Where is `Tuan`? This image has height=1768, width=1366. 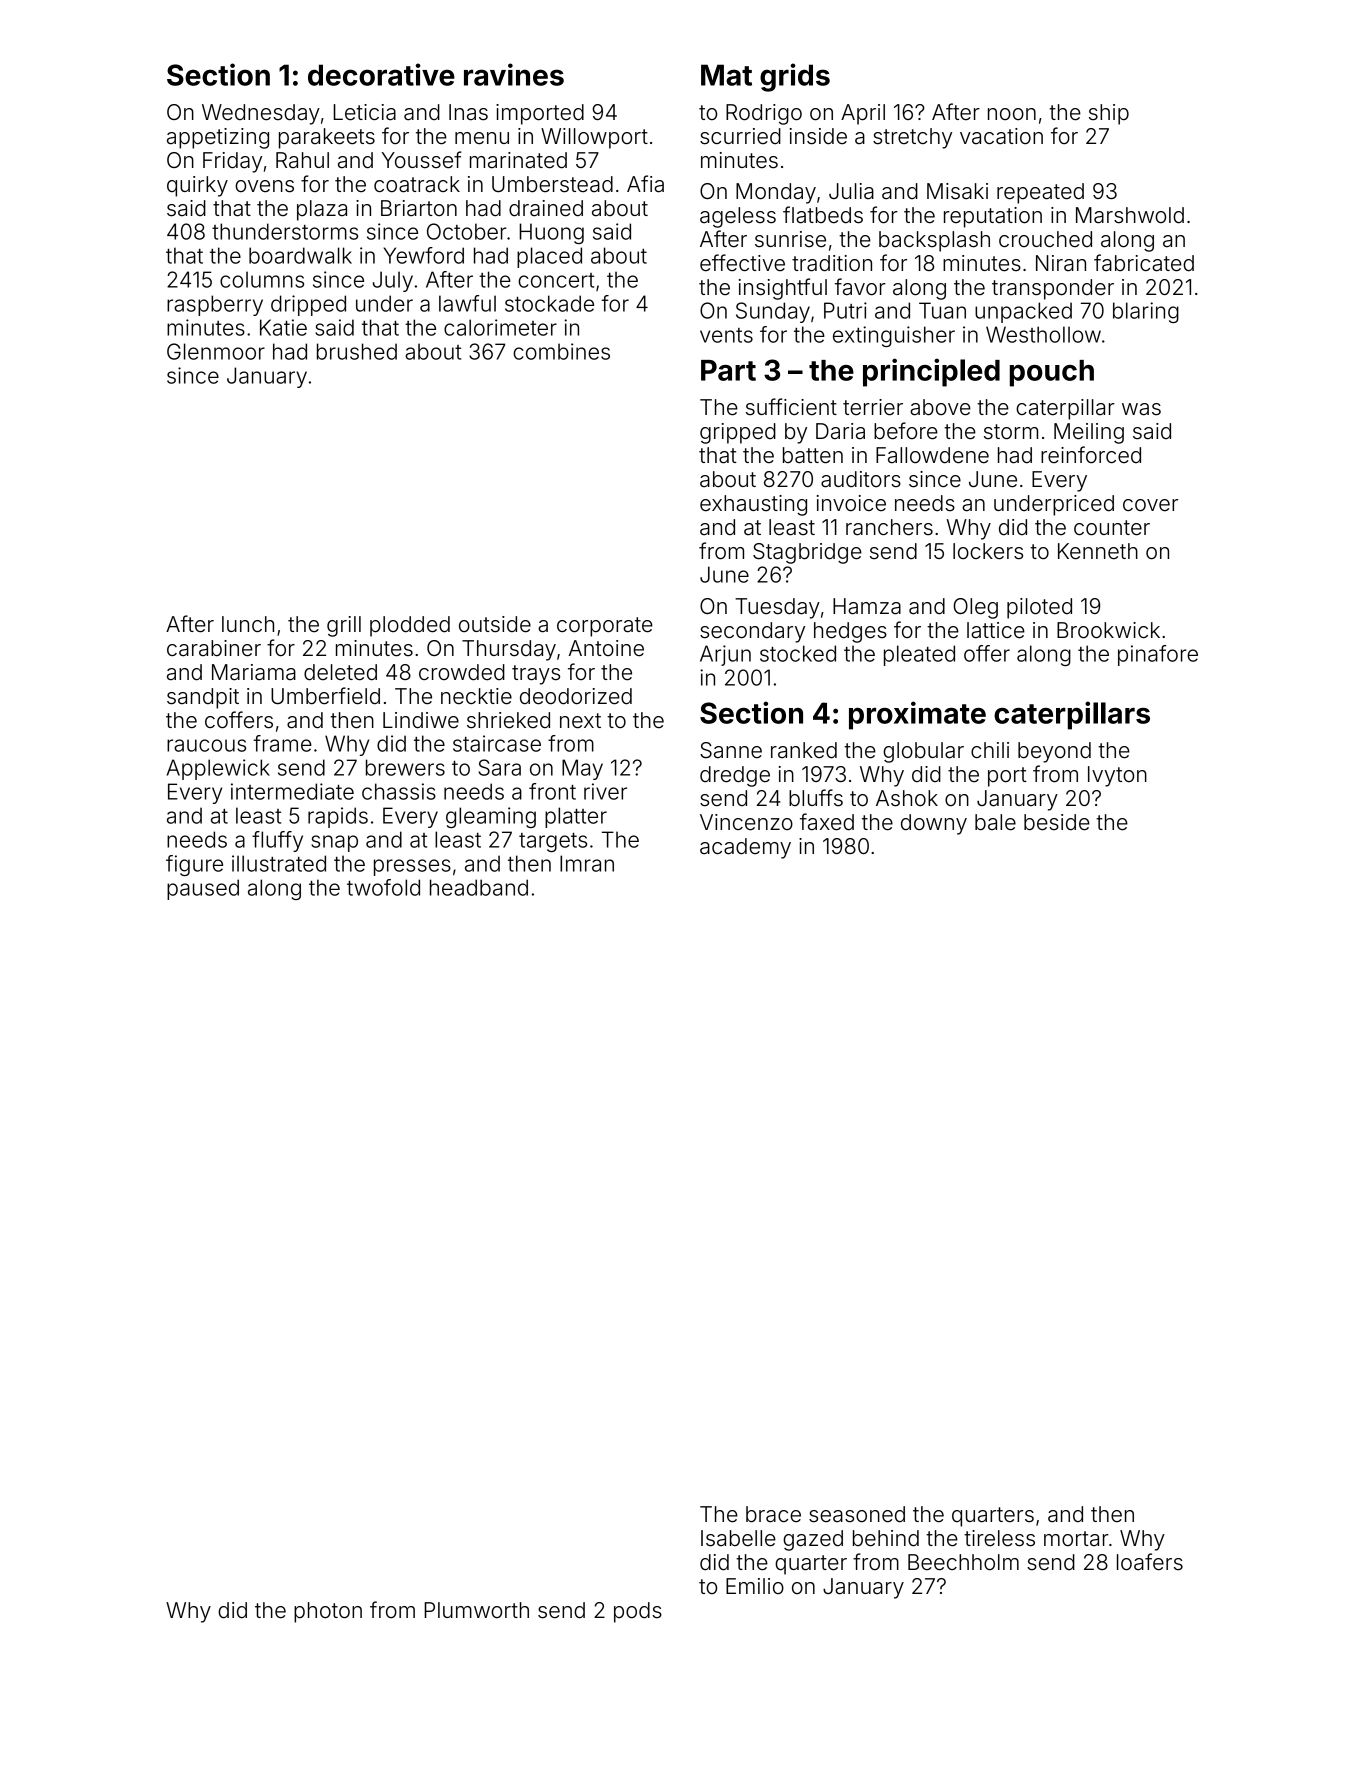
Tuan is located at coordinates (942, 310).
